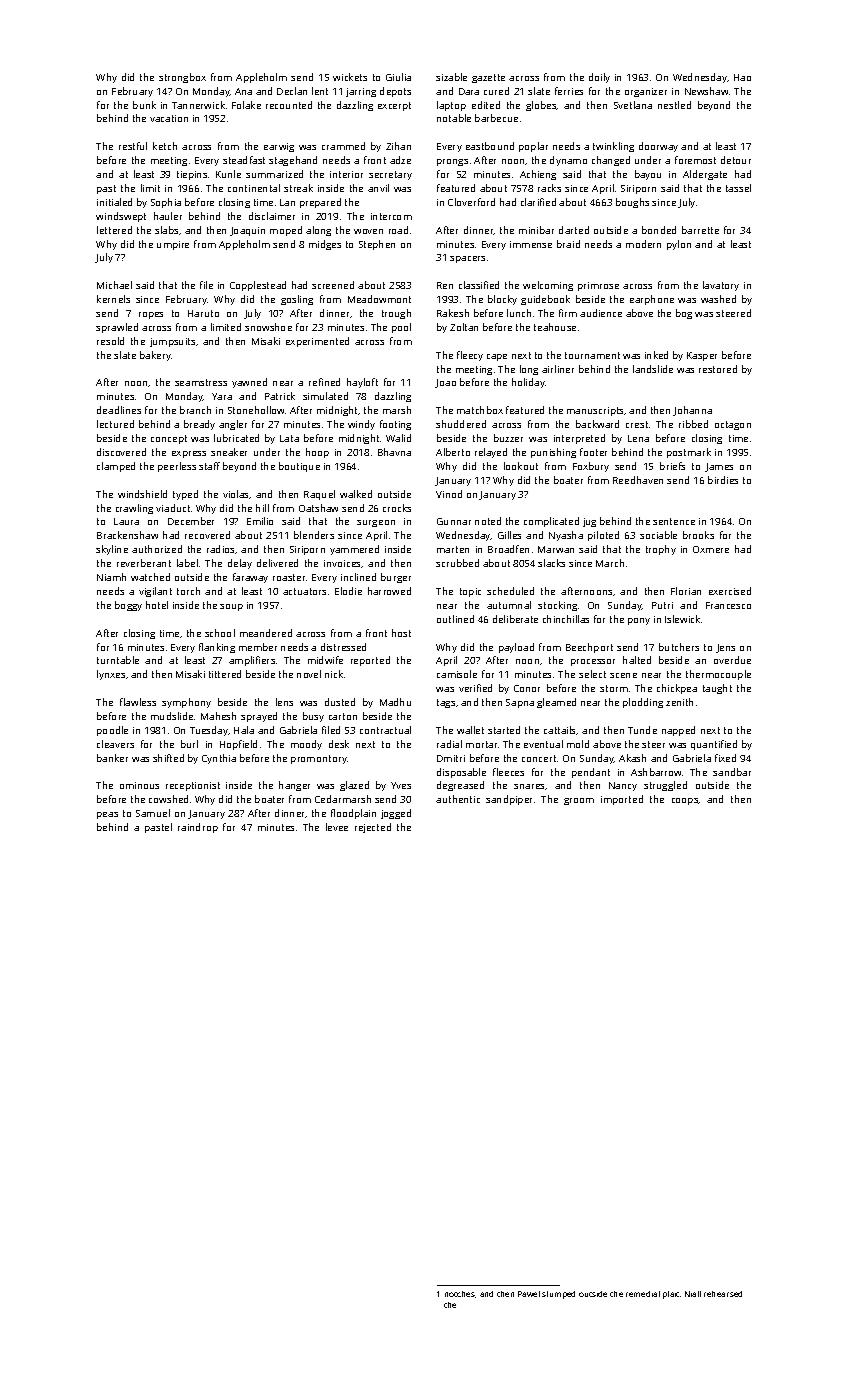 The height and width of the screenshot is (1400, 849). I want to click on snowshoe, so click(268, 327).
